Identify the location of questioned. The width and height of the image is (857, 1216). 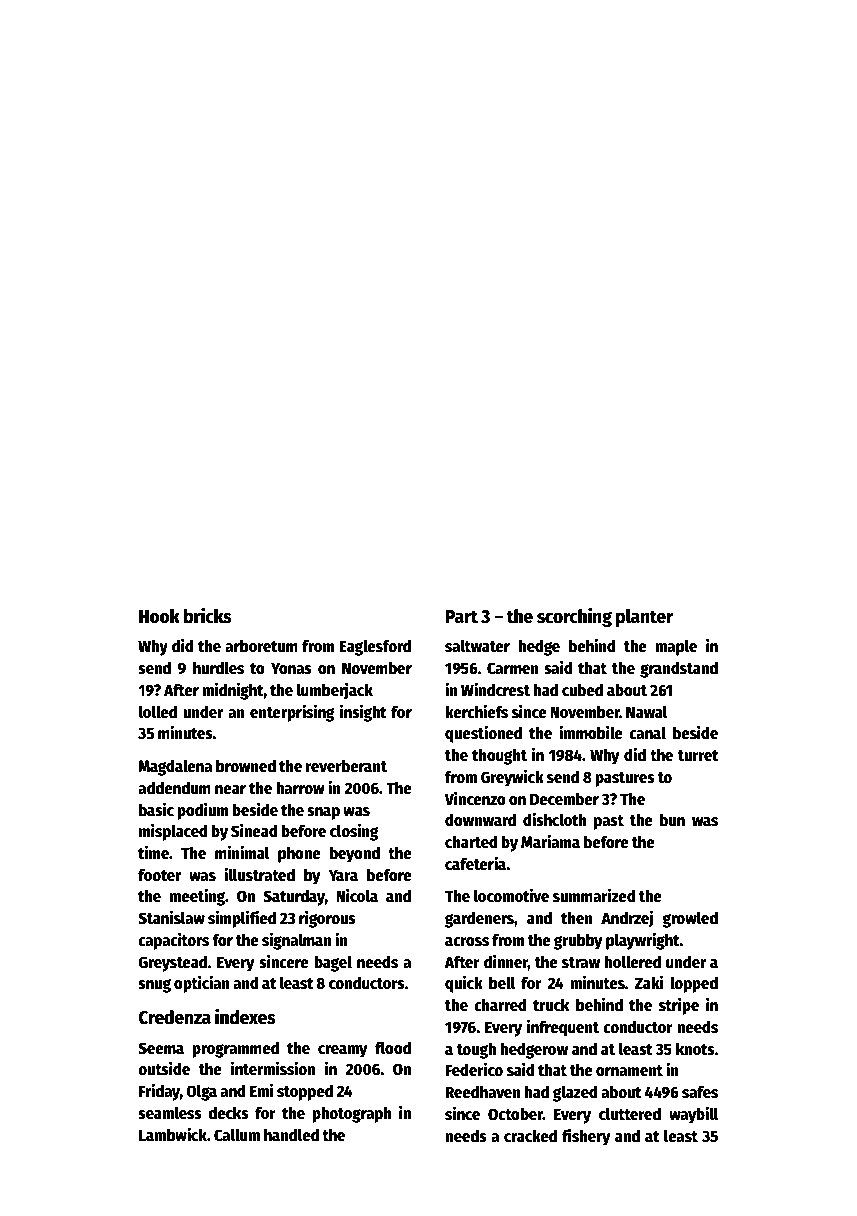
(483, 734).
